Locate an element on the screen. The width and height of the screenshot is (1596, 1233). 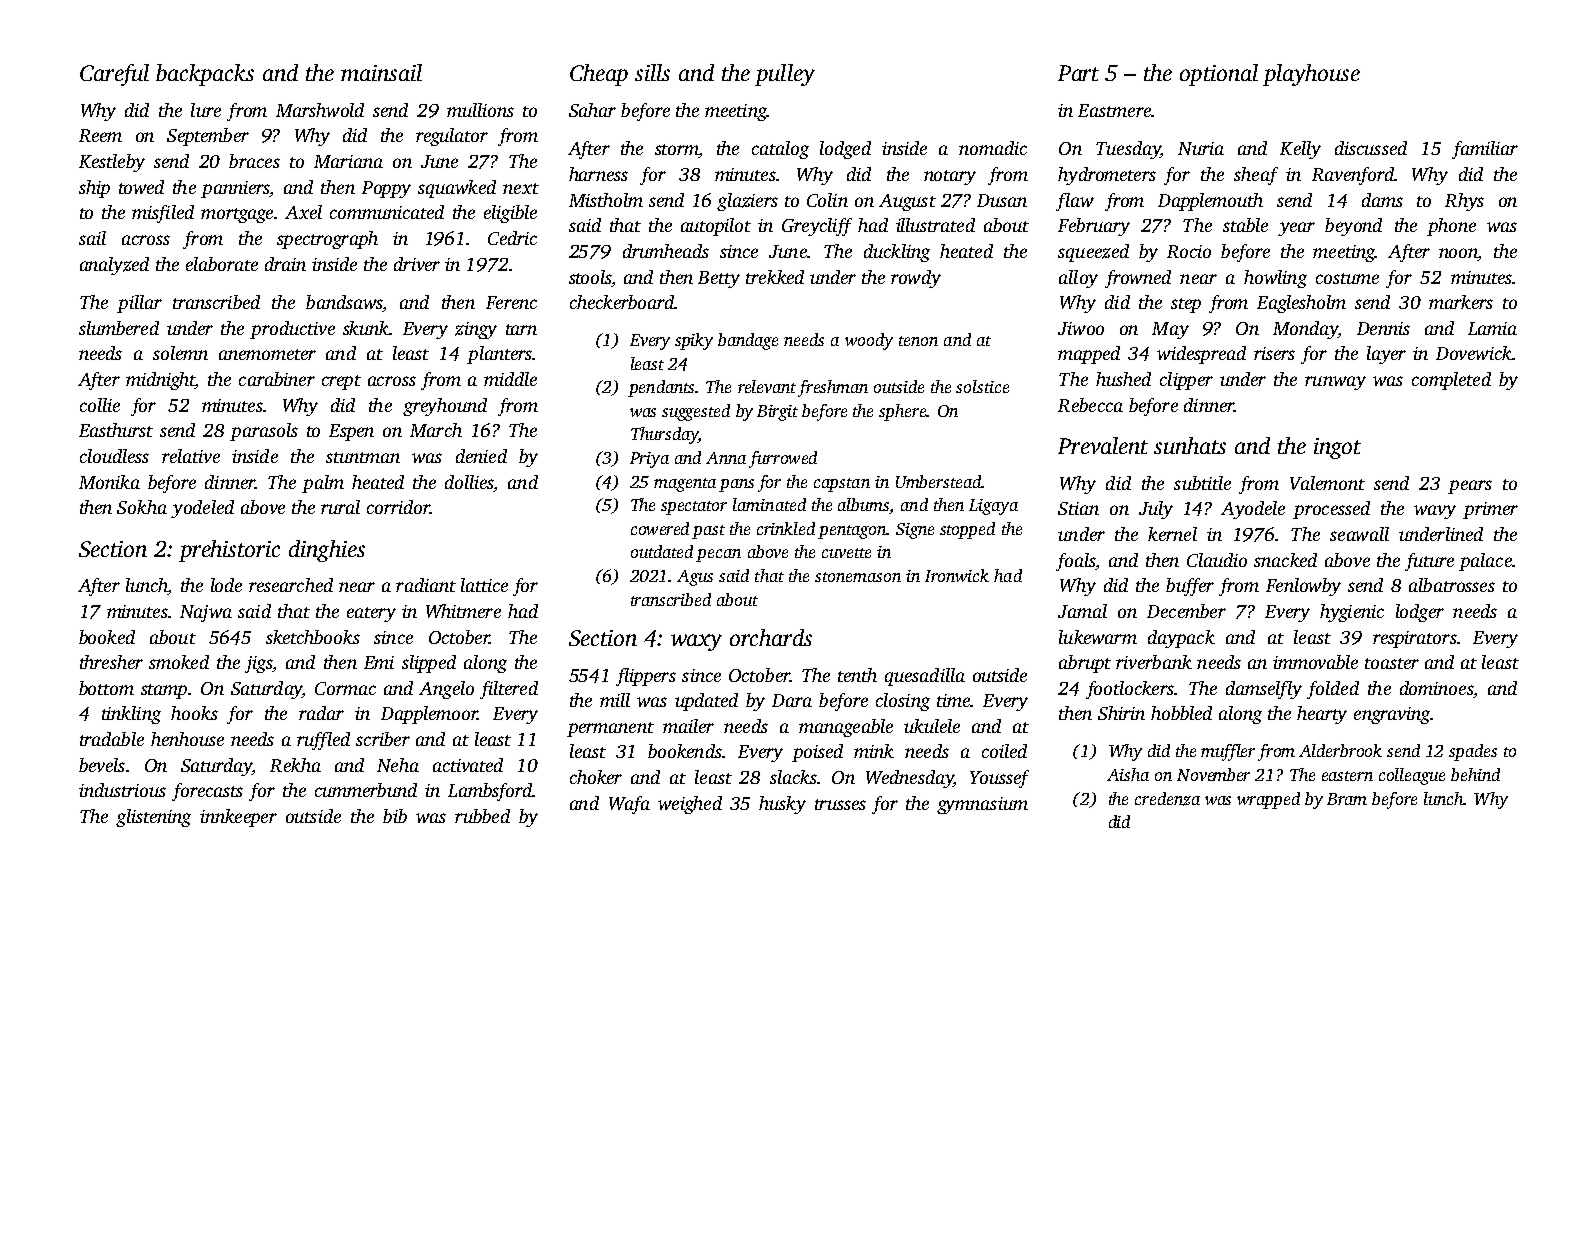
immovable is located at coordinates (1315, 662).
